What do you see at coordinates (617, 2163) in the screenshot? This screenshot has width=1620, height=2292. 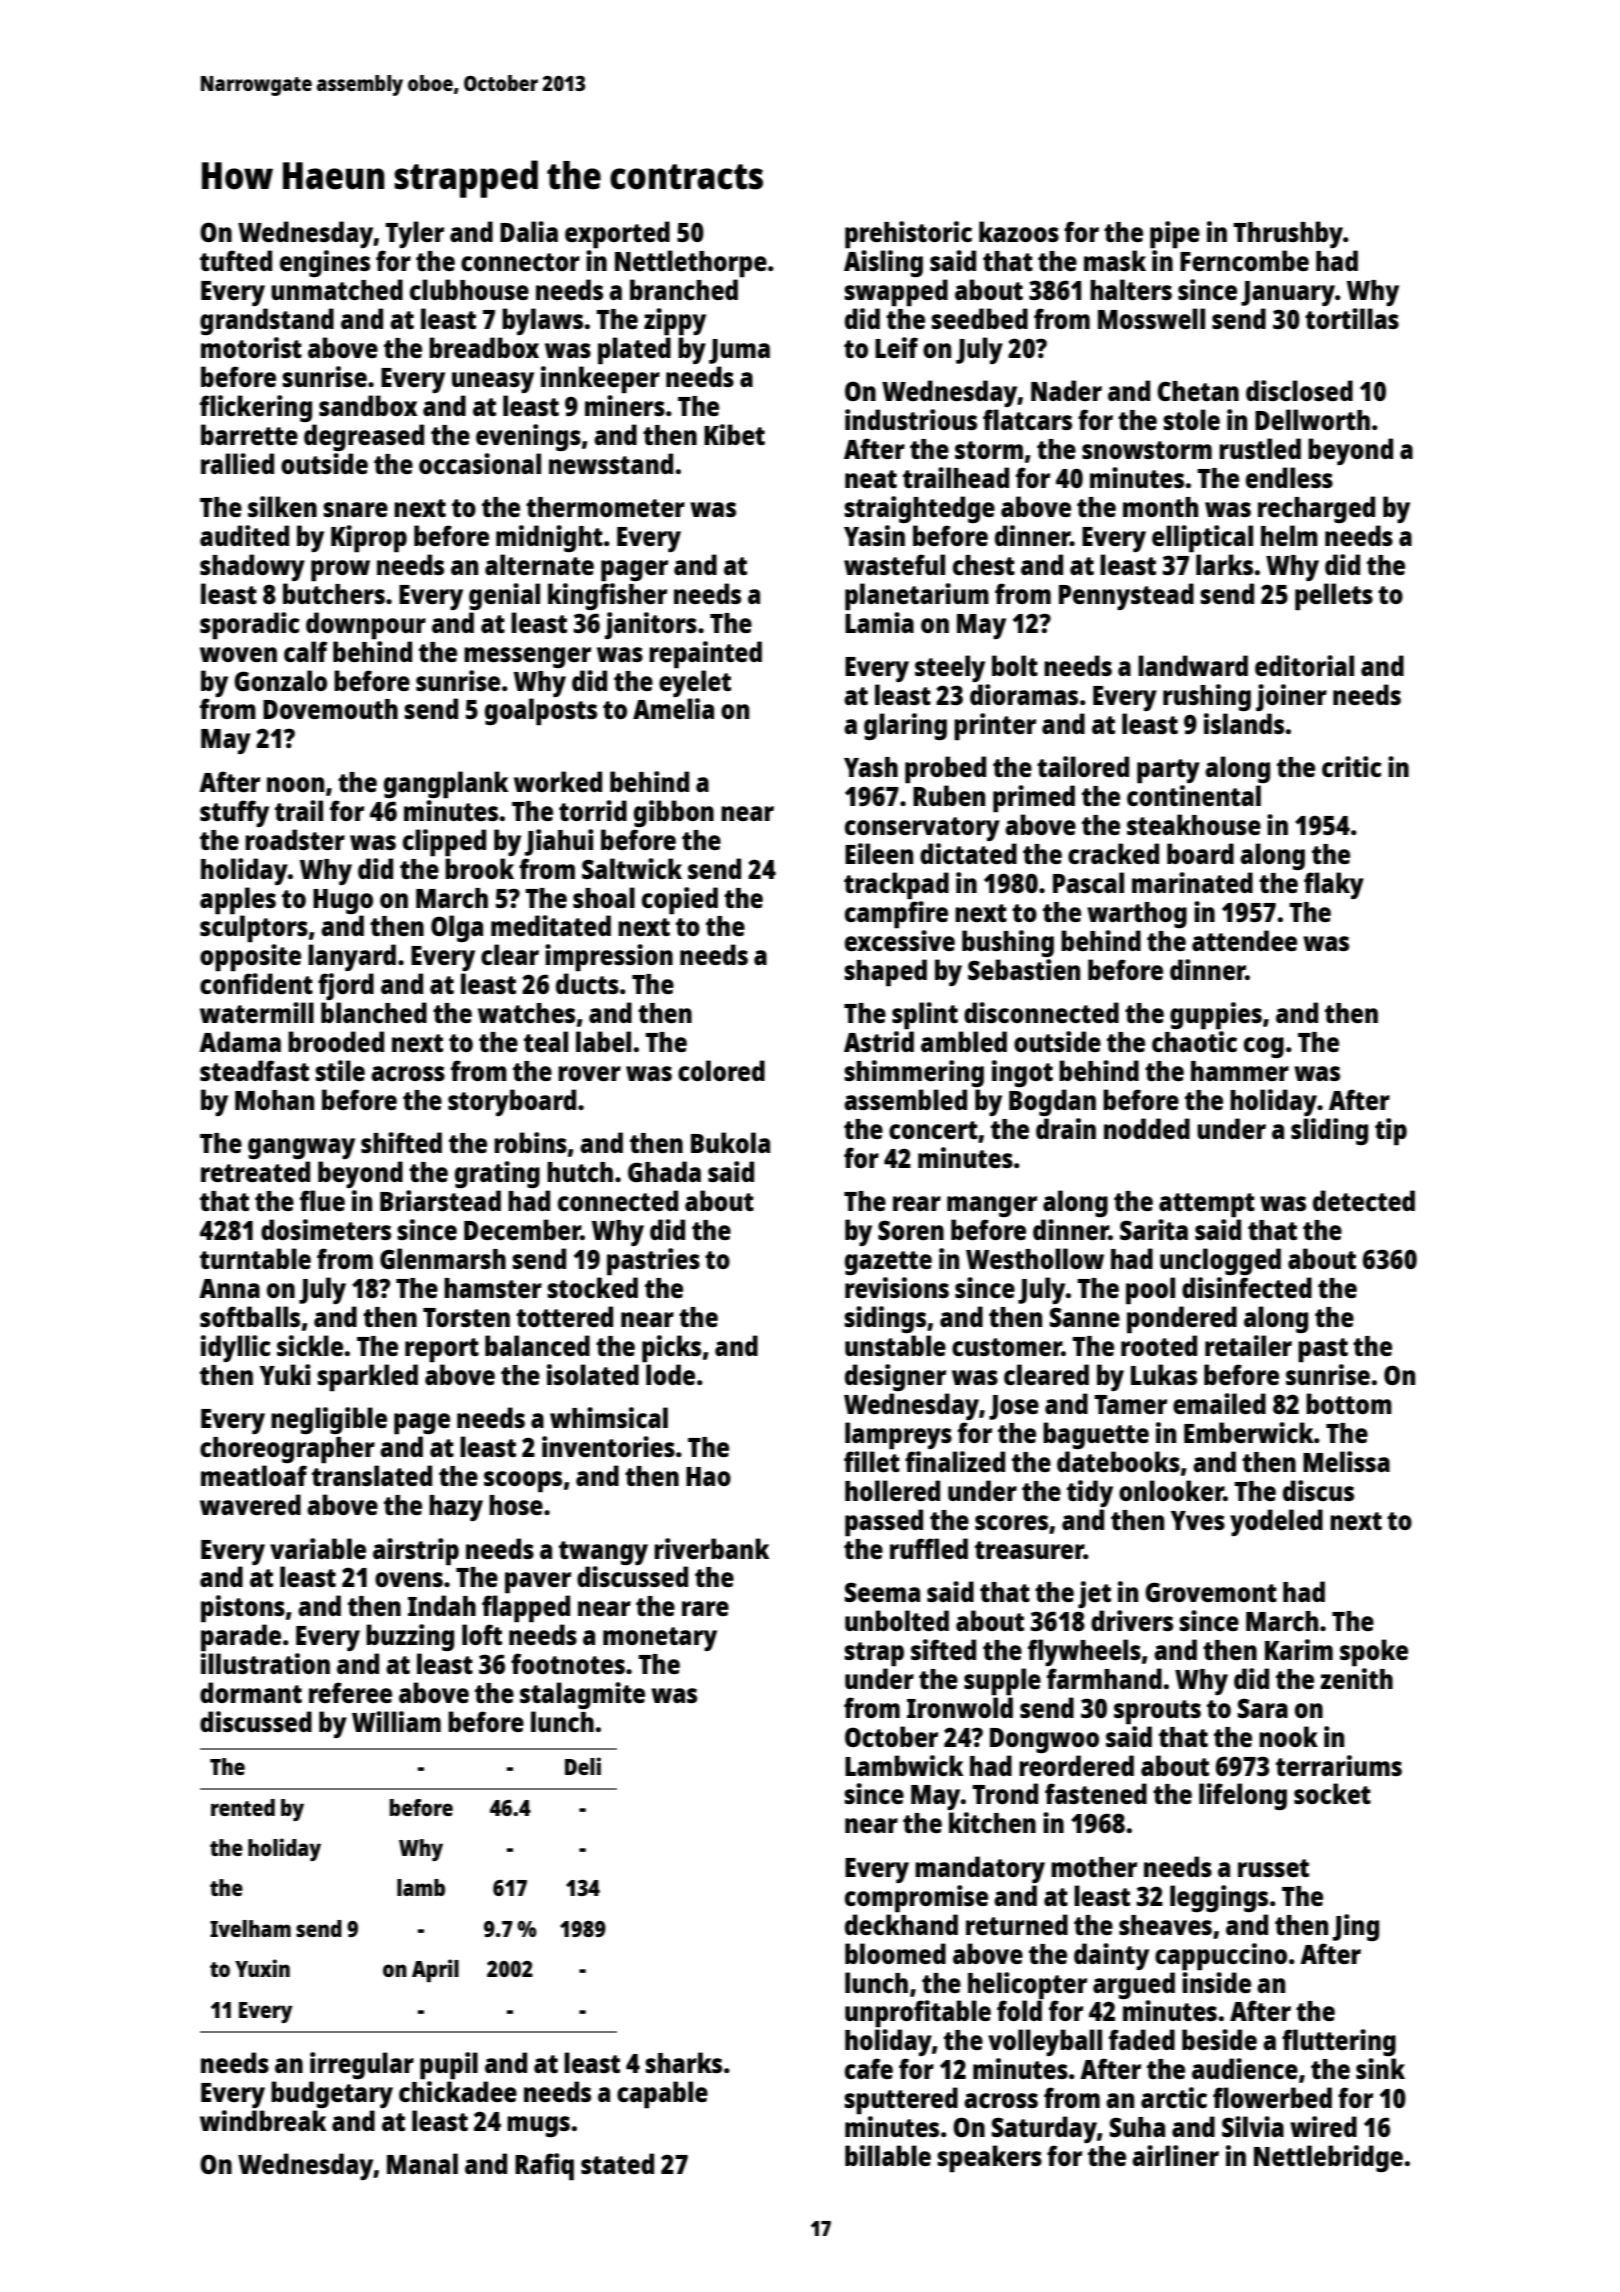 I see `stated` at bounding box center [617, 2163].
